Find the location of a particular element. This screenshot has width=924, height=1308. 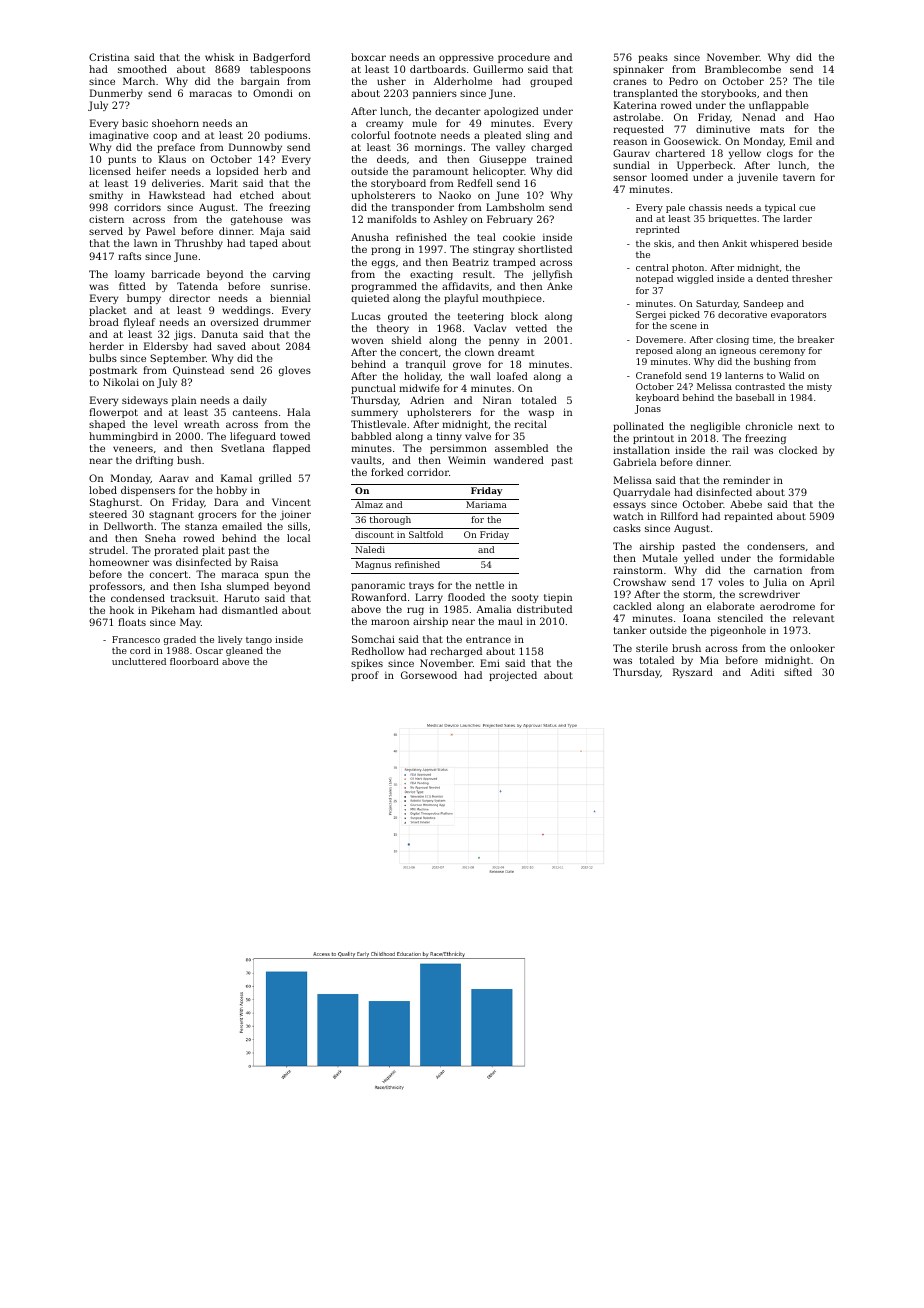

floorboard is located at coordinates (194, 661).
